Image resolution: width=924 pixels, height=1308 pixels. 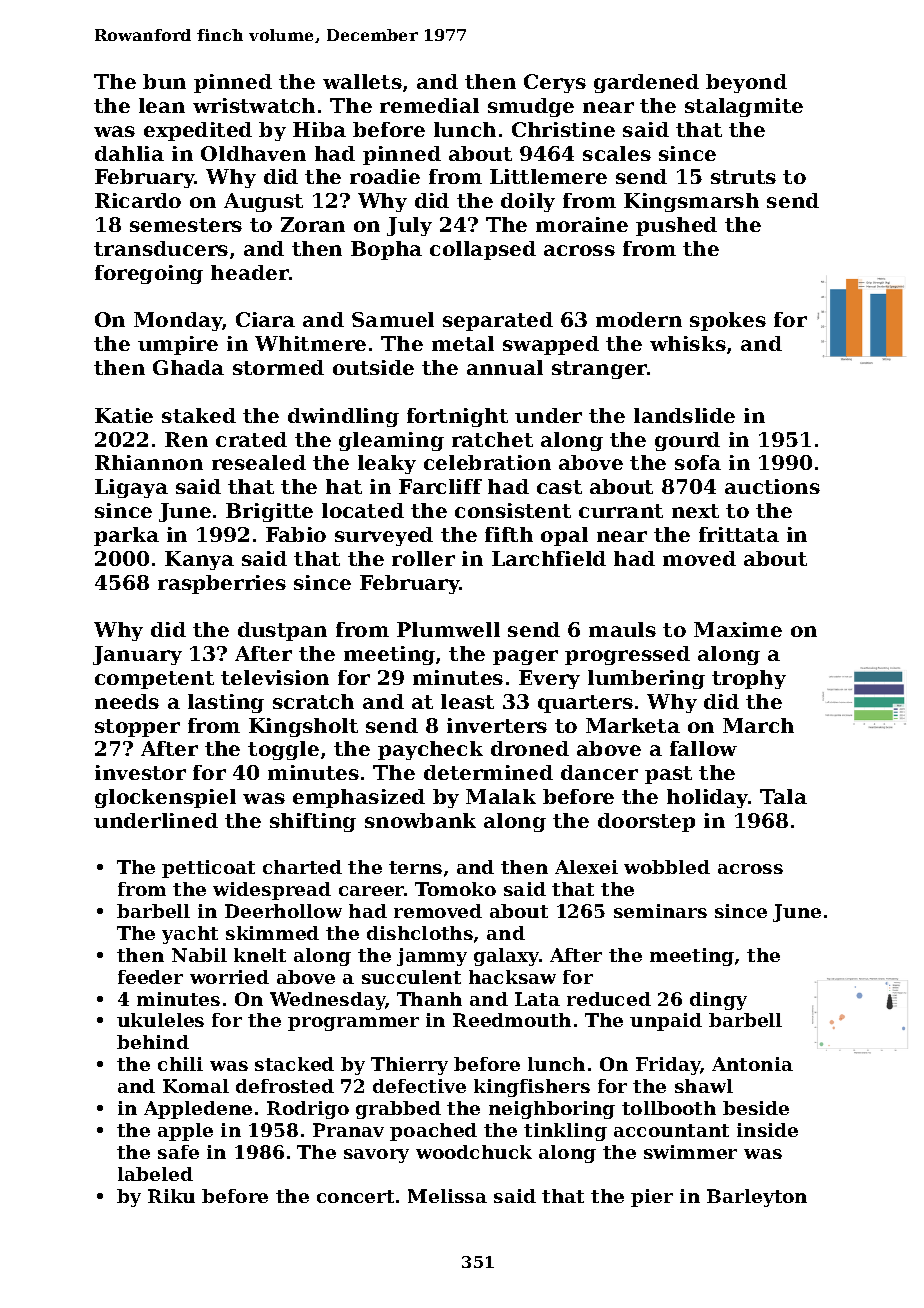 What do you see at coordinates (772, 486) in the page?
I see `auctions` at bounding box center [772, 486].
